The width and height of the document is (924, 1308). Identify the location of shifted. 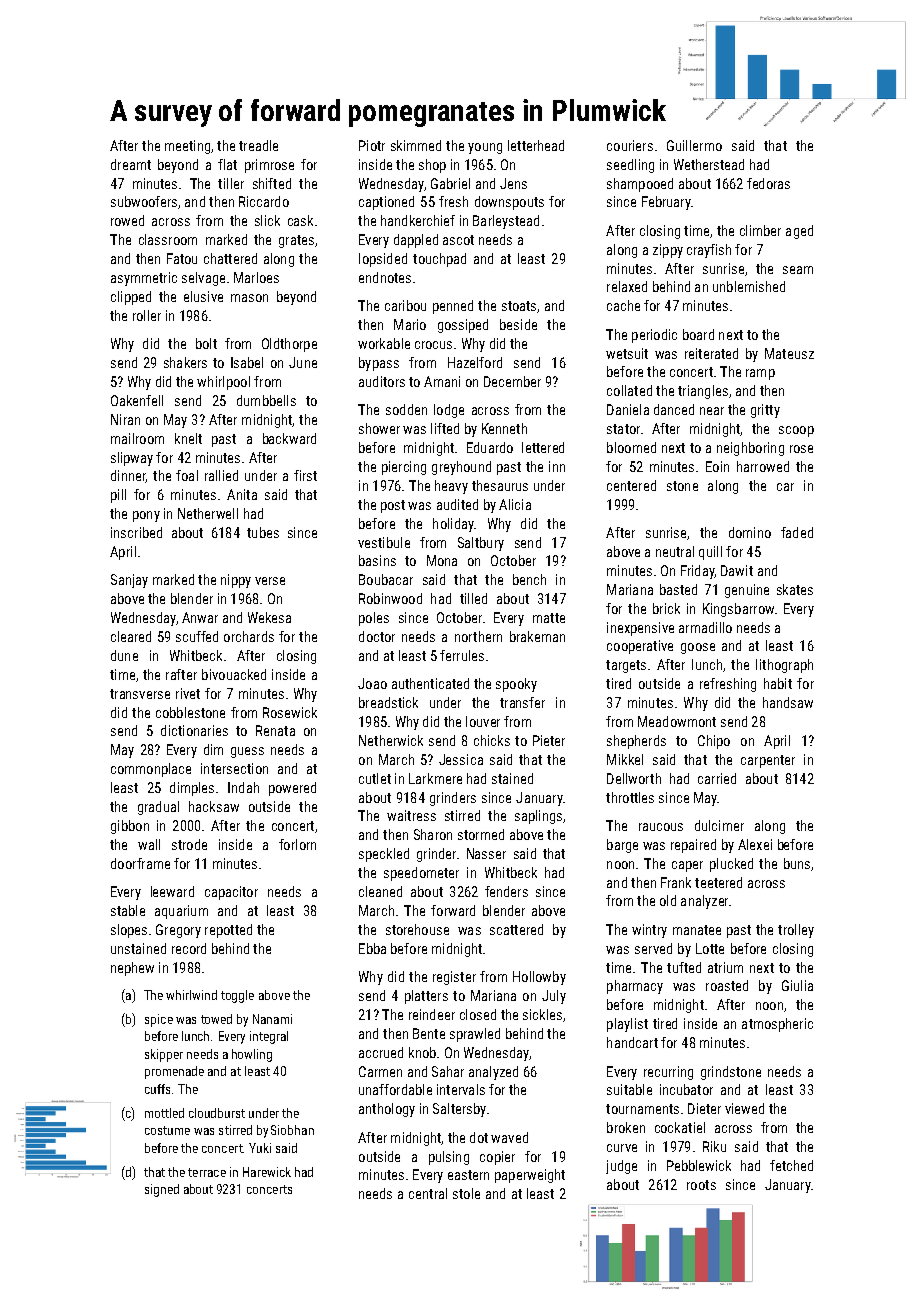
(272, 183).
